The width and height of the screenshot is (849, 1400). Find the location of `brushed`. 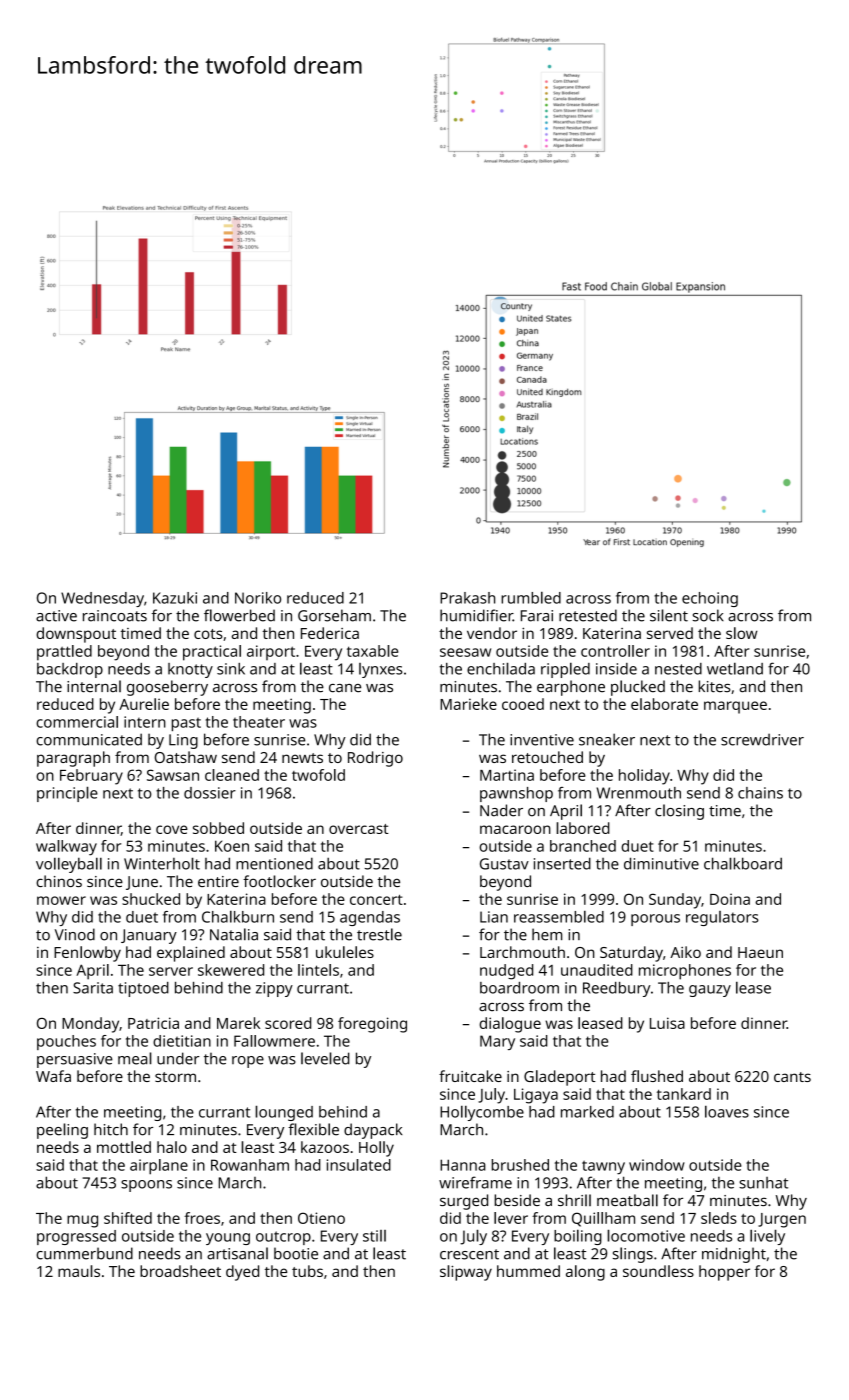

brushed is located at coordinates (520, 1165).
